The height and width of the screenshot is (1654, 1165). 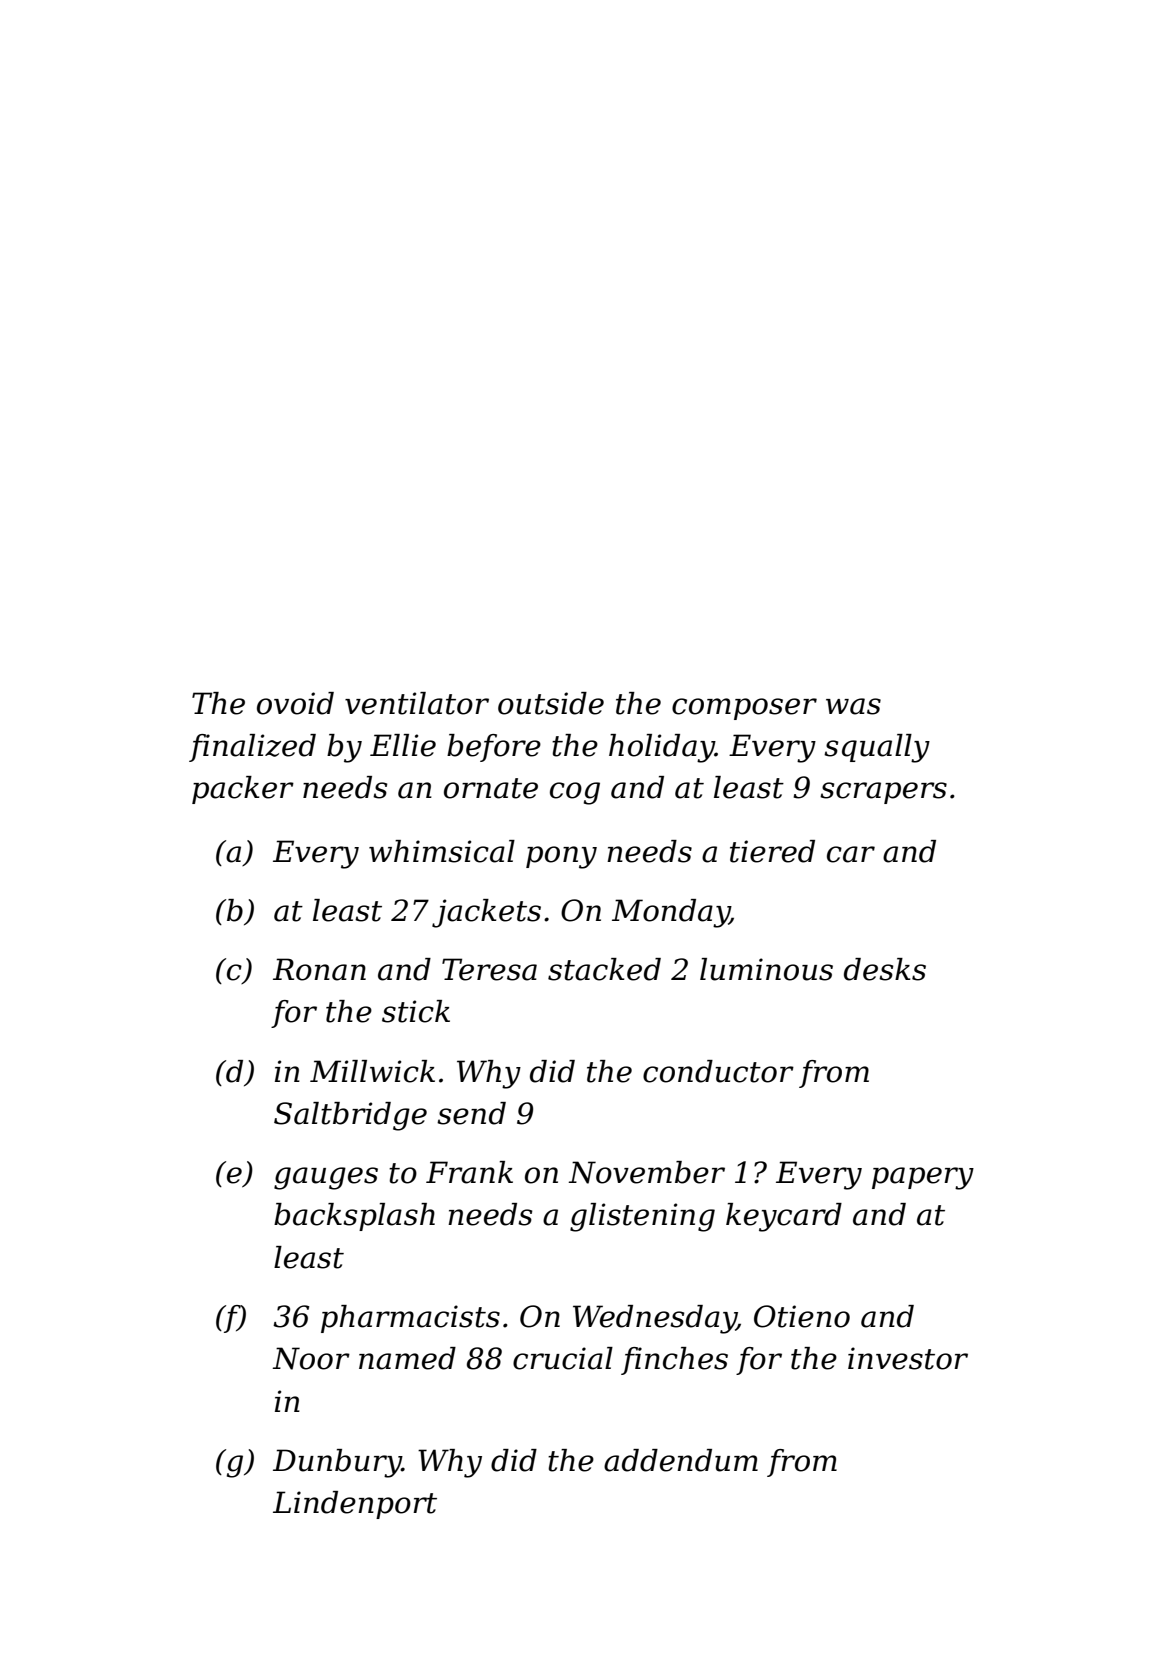 I want to click on whimsical, so click(x=442, y=851).
